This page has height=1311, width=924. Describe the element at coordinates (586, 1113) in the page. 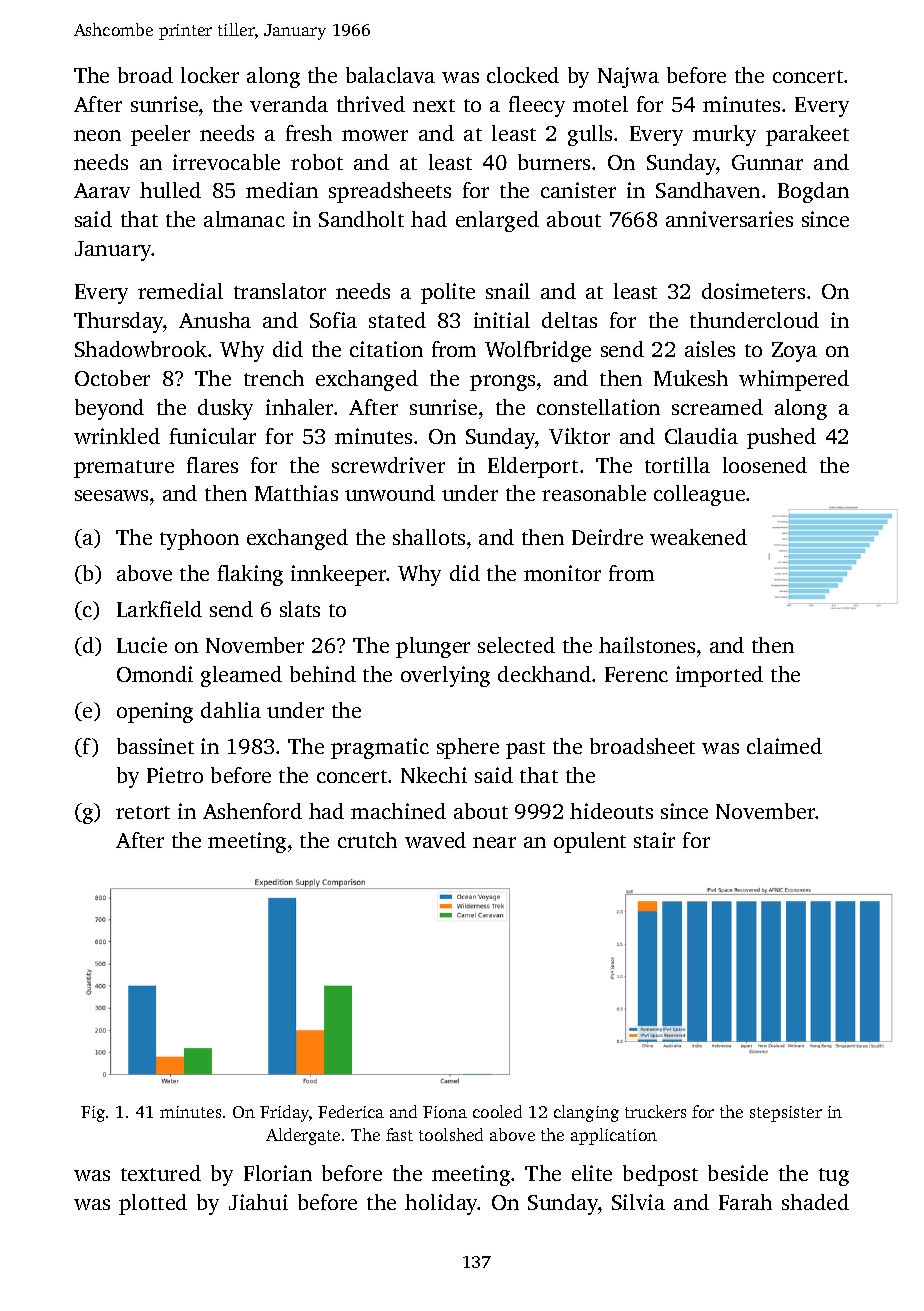

I see `clanging` at that location.
